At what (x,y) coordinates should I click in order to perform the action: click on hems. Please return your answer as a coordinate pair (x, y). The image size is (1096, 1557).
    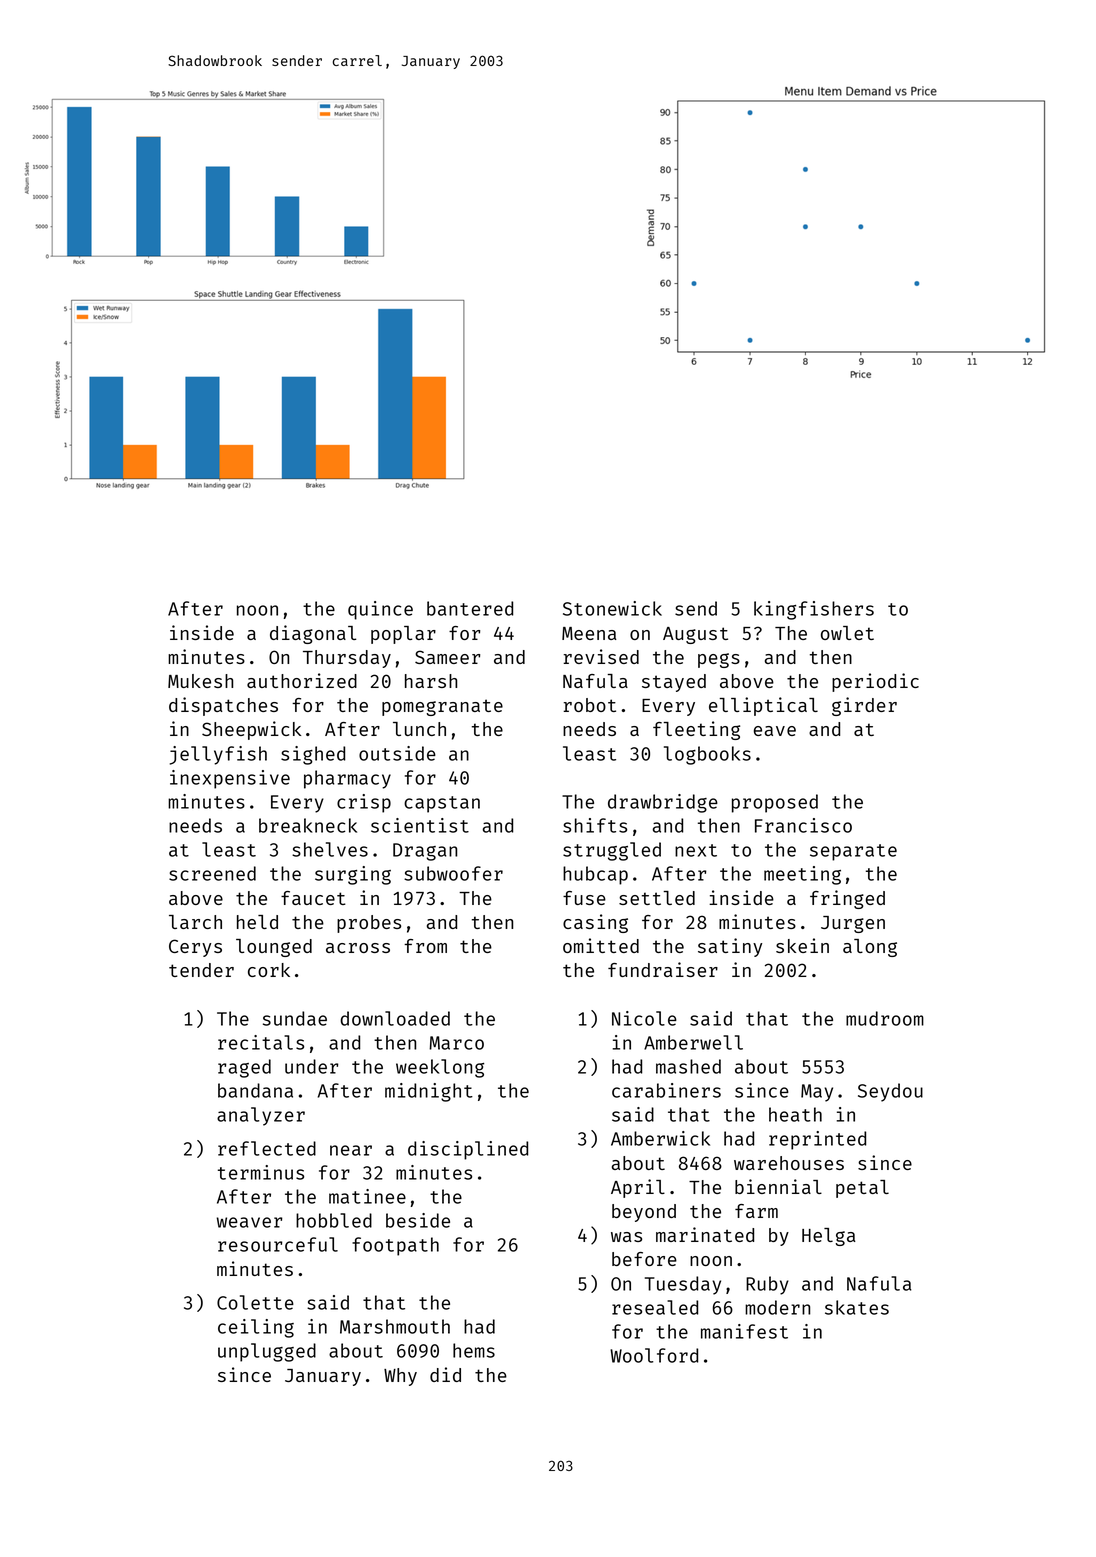
    Looking at the image, I should click on (474, 1350).
